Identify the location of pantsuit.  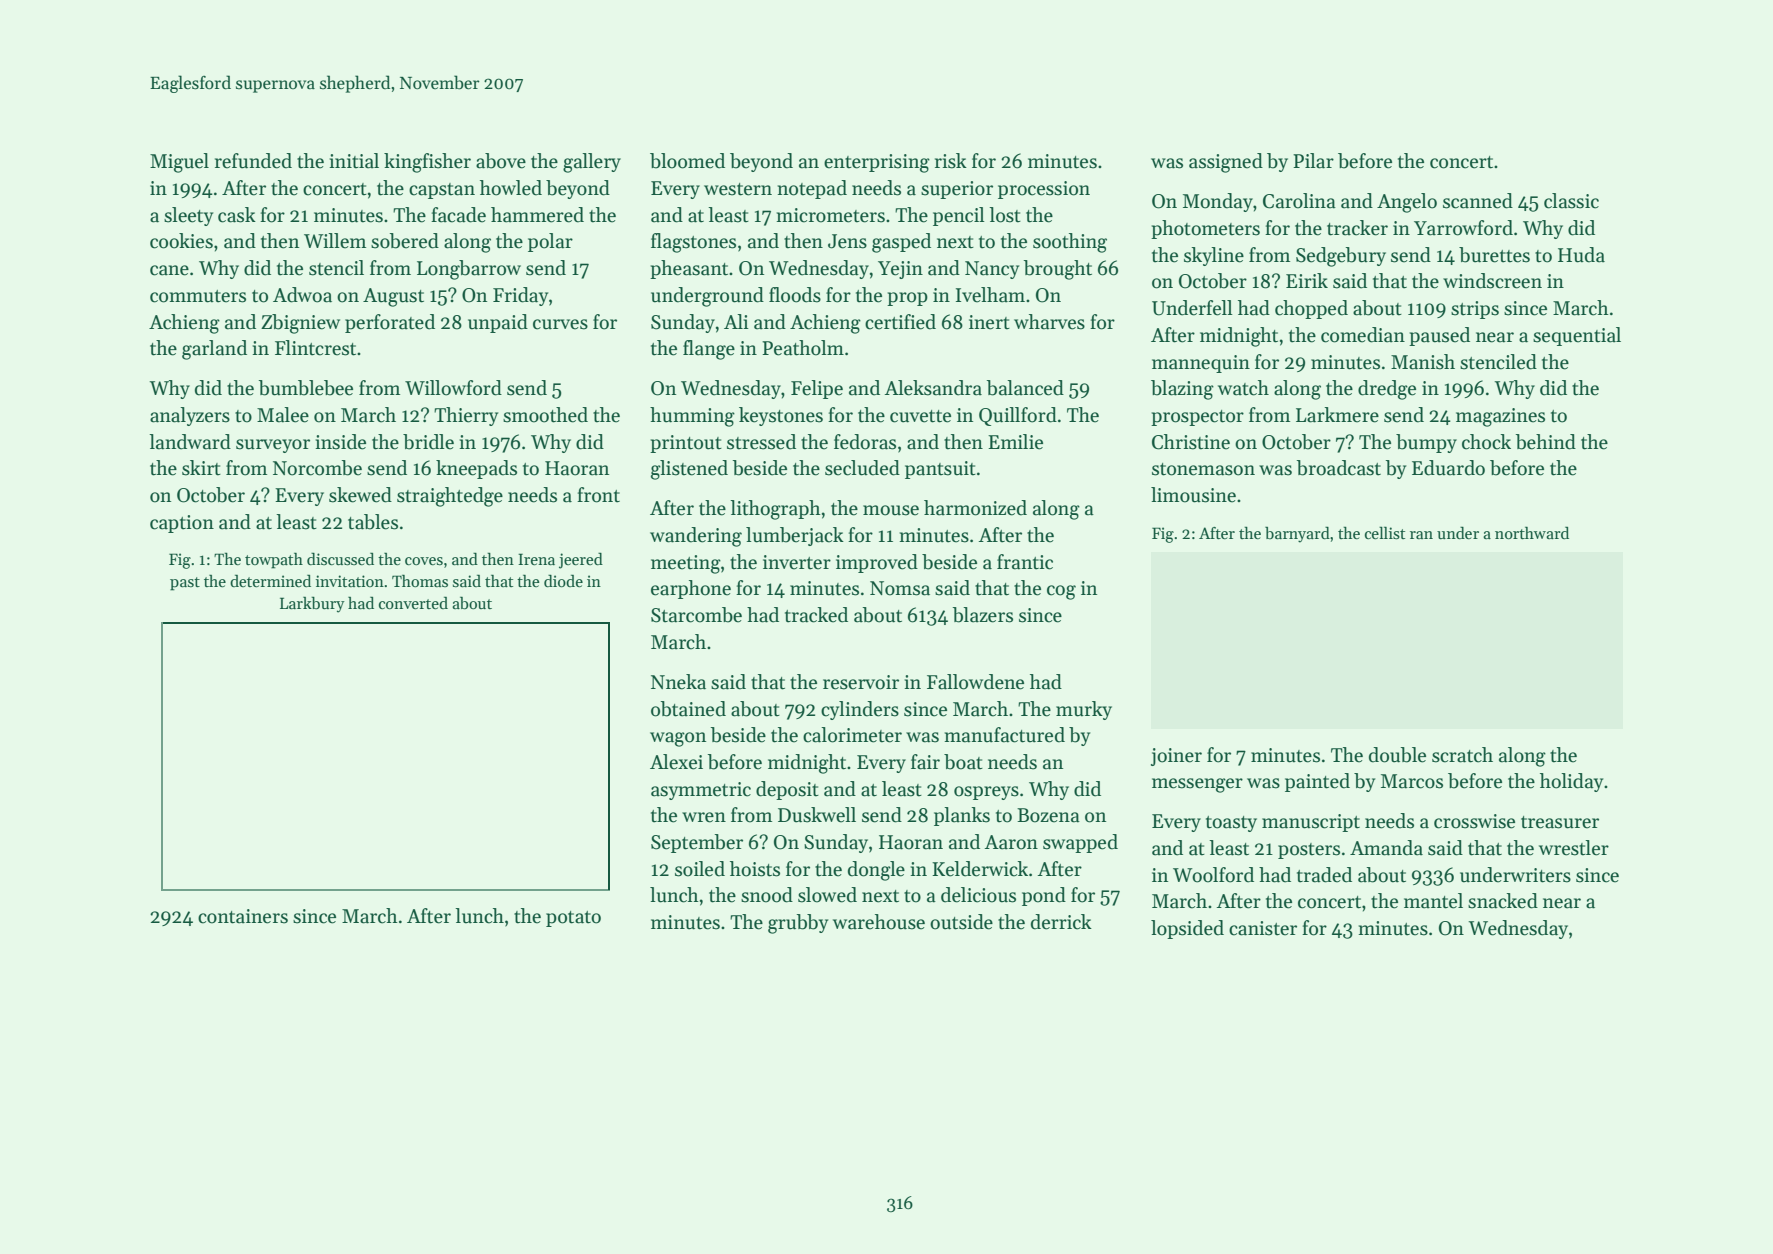
(940, 470).
